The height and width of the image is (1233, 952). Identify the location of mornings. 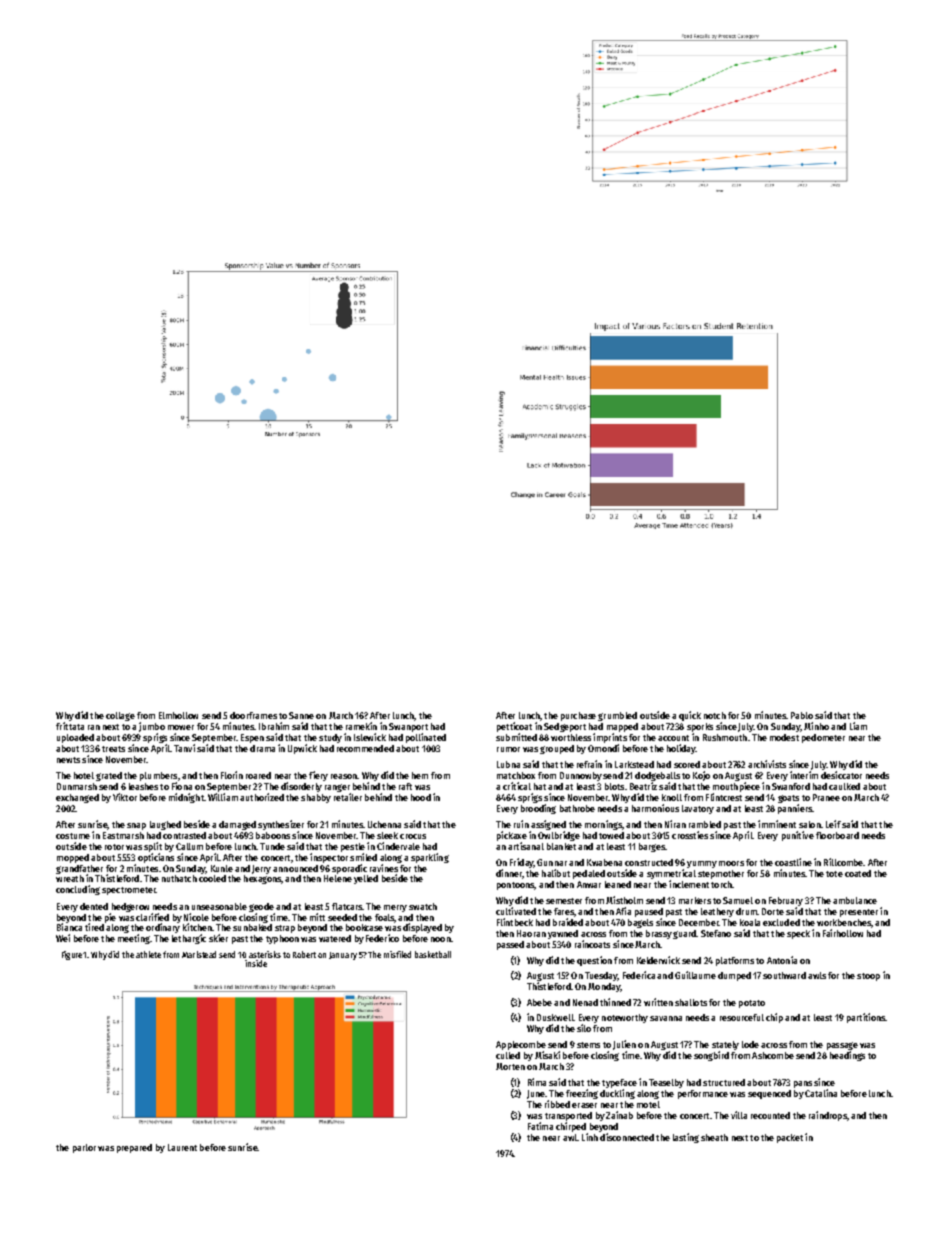
(603, 825).
